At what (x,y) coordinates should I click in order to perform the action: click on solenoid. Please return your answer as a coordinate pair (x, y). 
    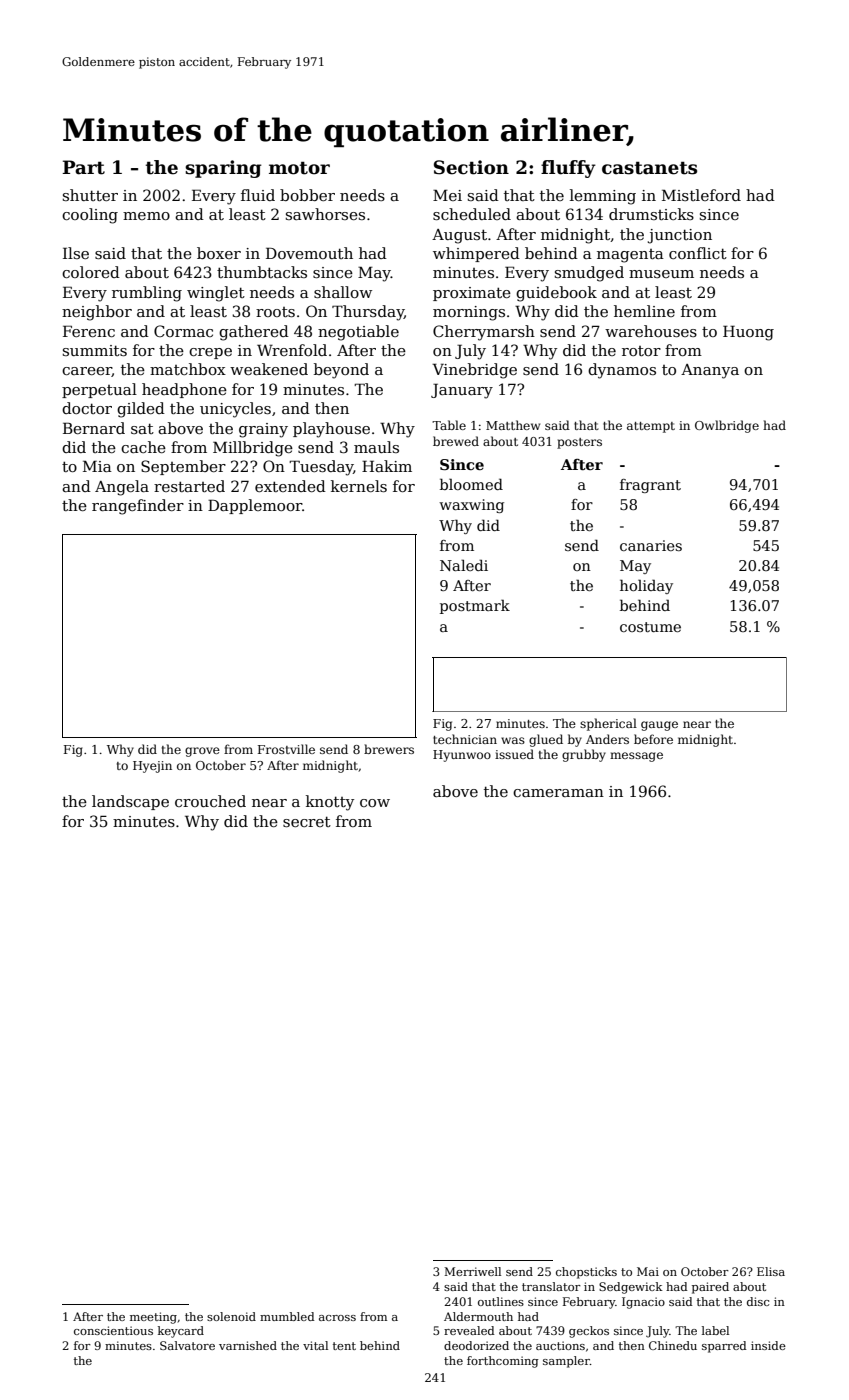
    Looking at the image, I should click on (231, 1316).
